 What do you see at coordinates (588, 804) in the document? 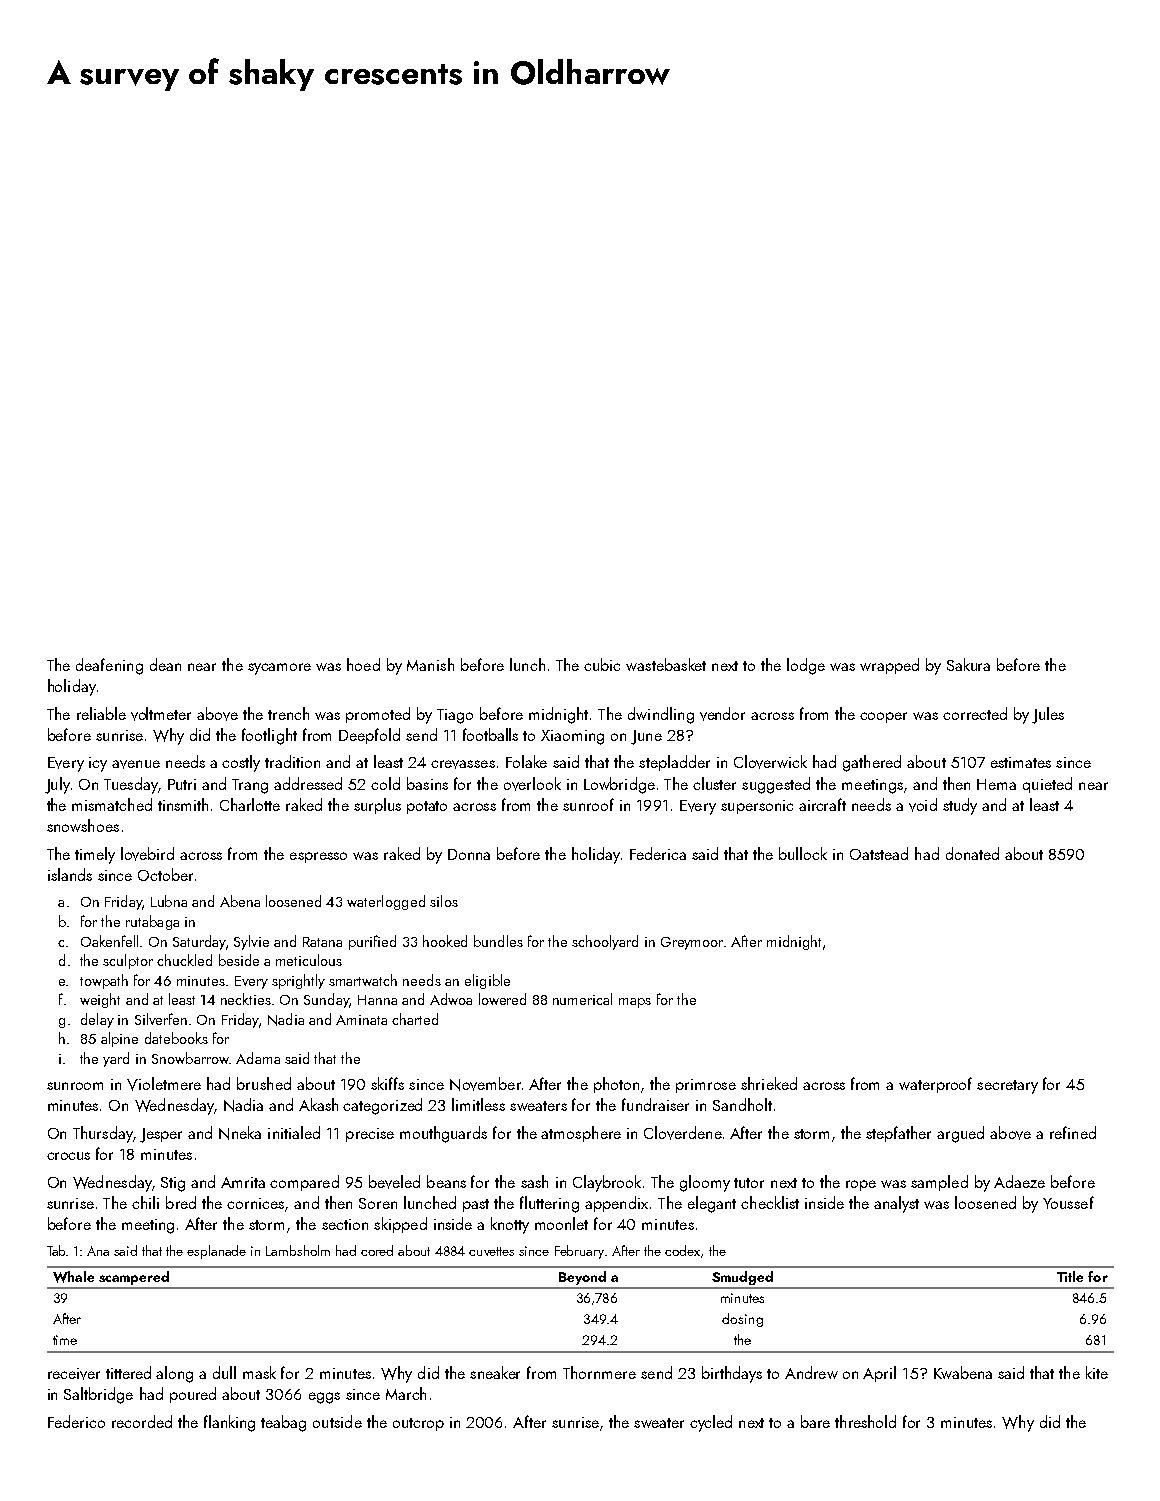
I see `sunroof` at bounding box center [588, 804].
